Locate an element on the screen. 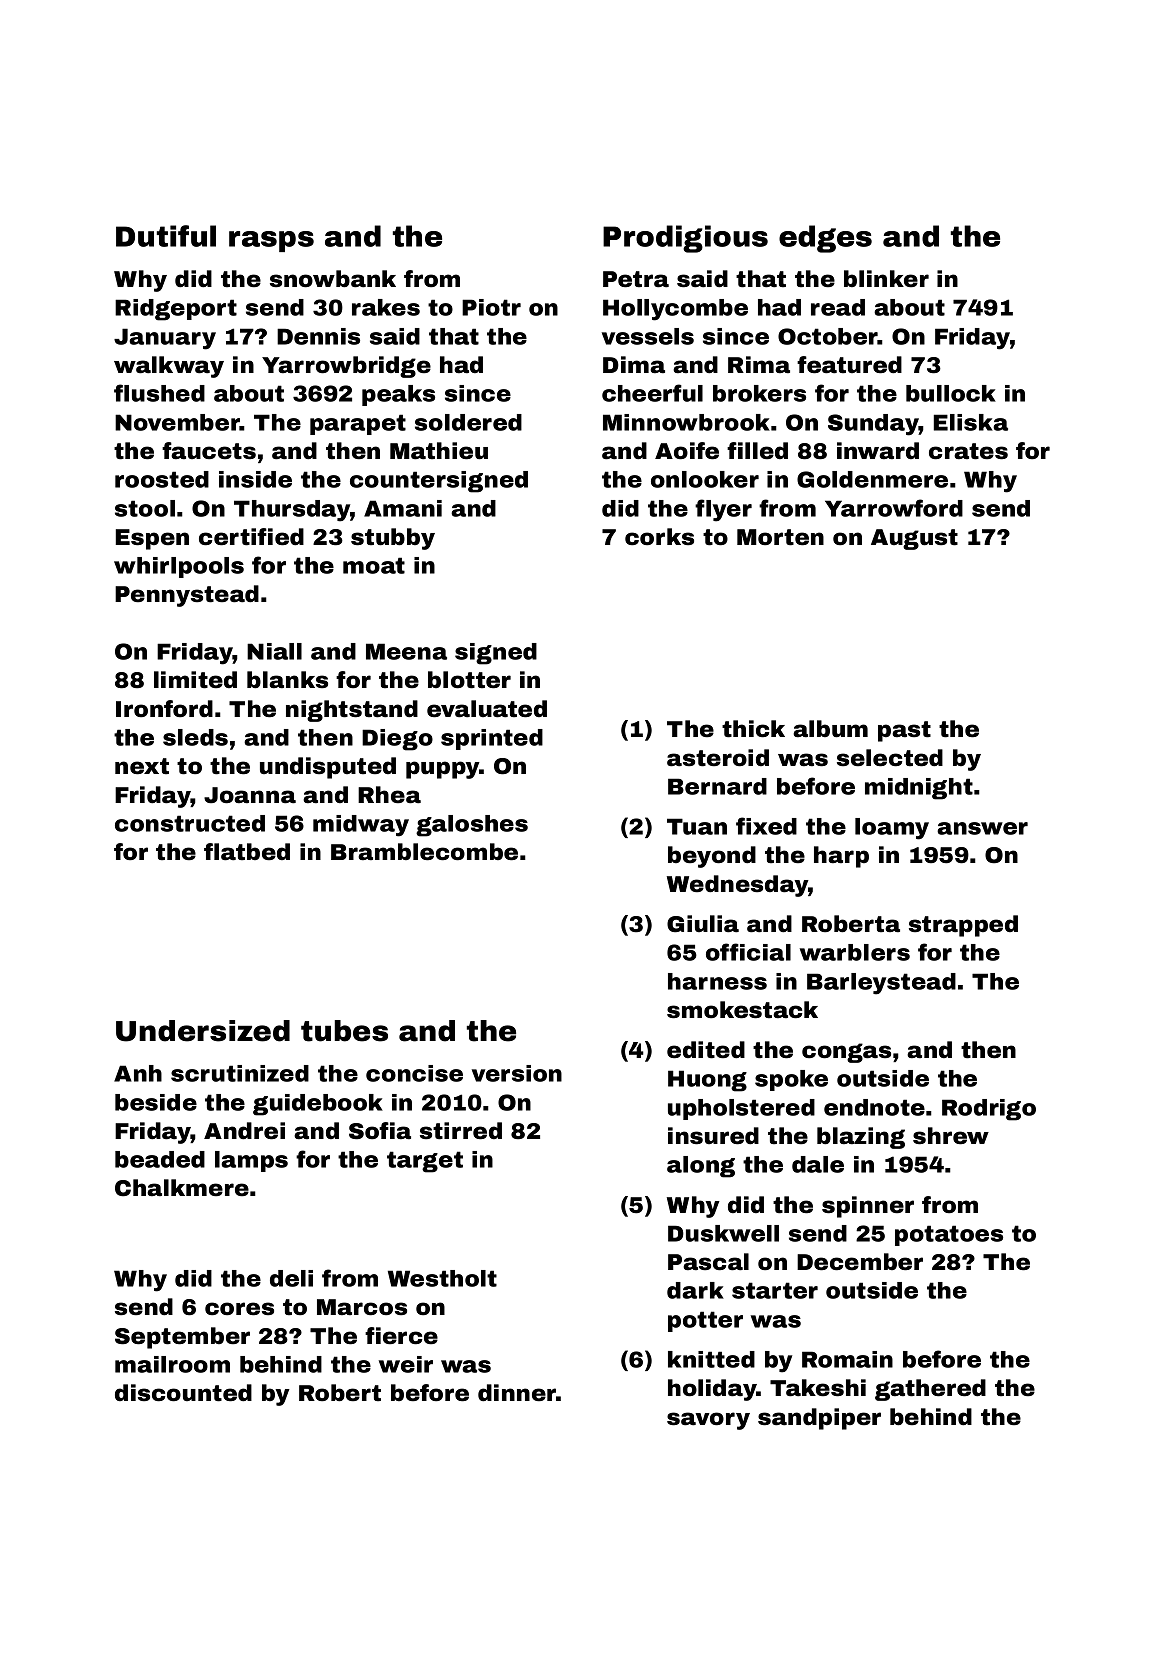  asteroid is located at coordinates (718, 758).
